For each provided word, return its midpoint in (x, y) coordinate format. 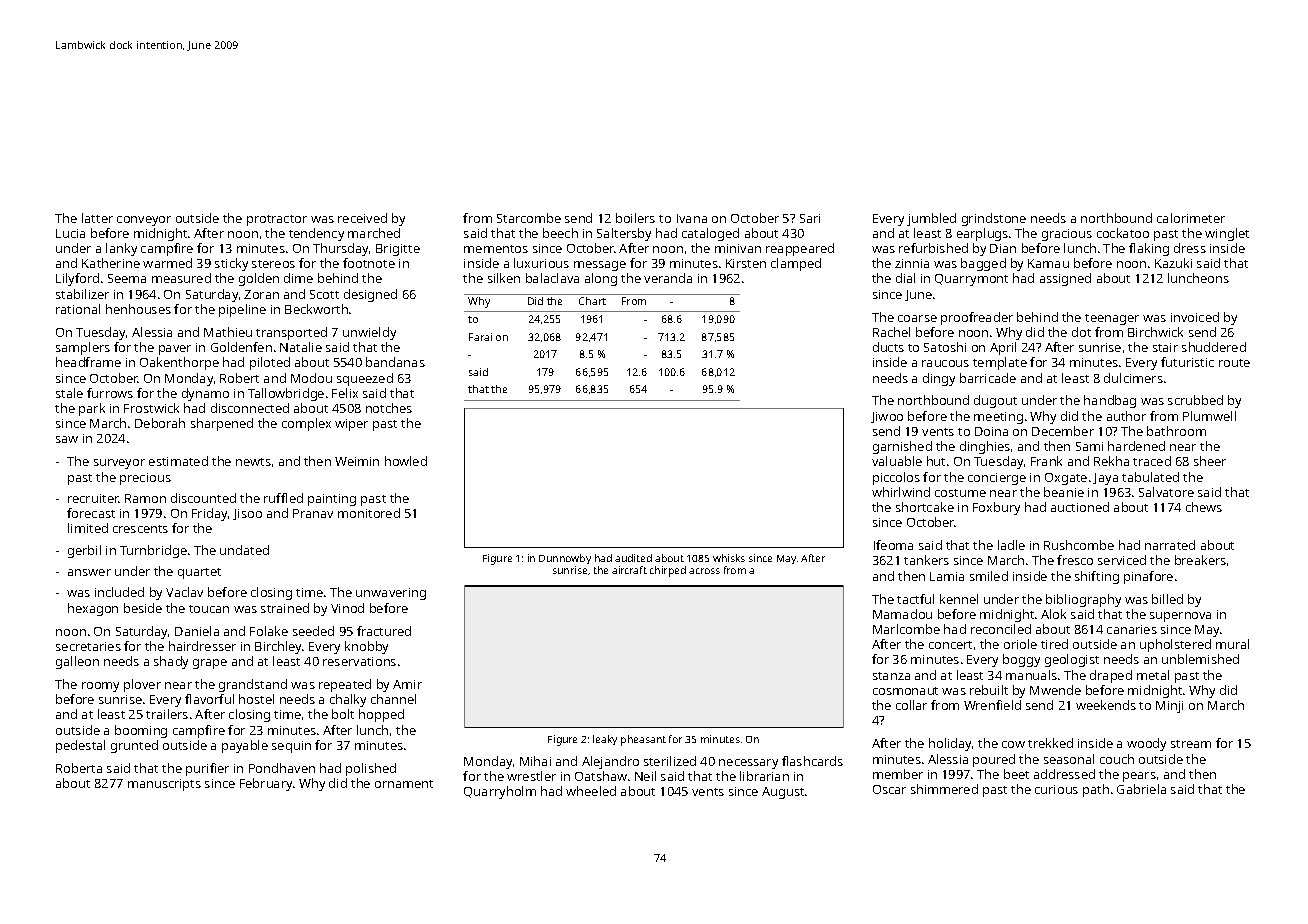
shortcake (925, 507)
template (1000, 363)
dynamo (205, 394)
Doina (991, 431)
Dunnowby (565, 559)
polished (371, 769)
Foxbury (996, 508)
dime (298, 278)
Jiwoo (887, 417)
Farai (480, 337)
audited (633, 558)
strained (285, 608)
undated (244, 550)
